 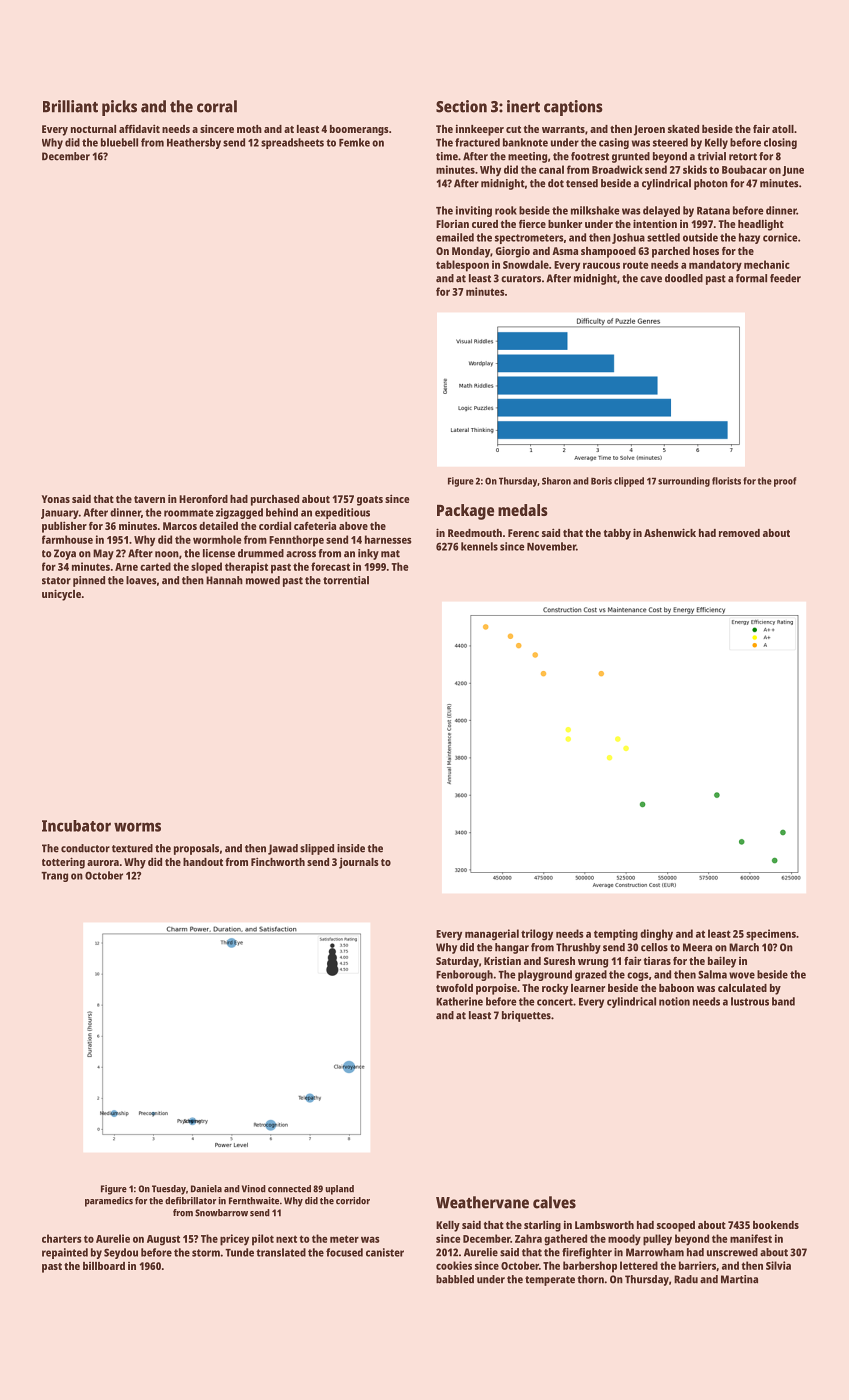 What do you see at coordinates (464, 975) in the screenshot?
I see `Fenborough` at bounding box center [464, 975].
